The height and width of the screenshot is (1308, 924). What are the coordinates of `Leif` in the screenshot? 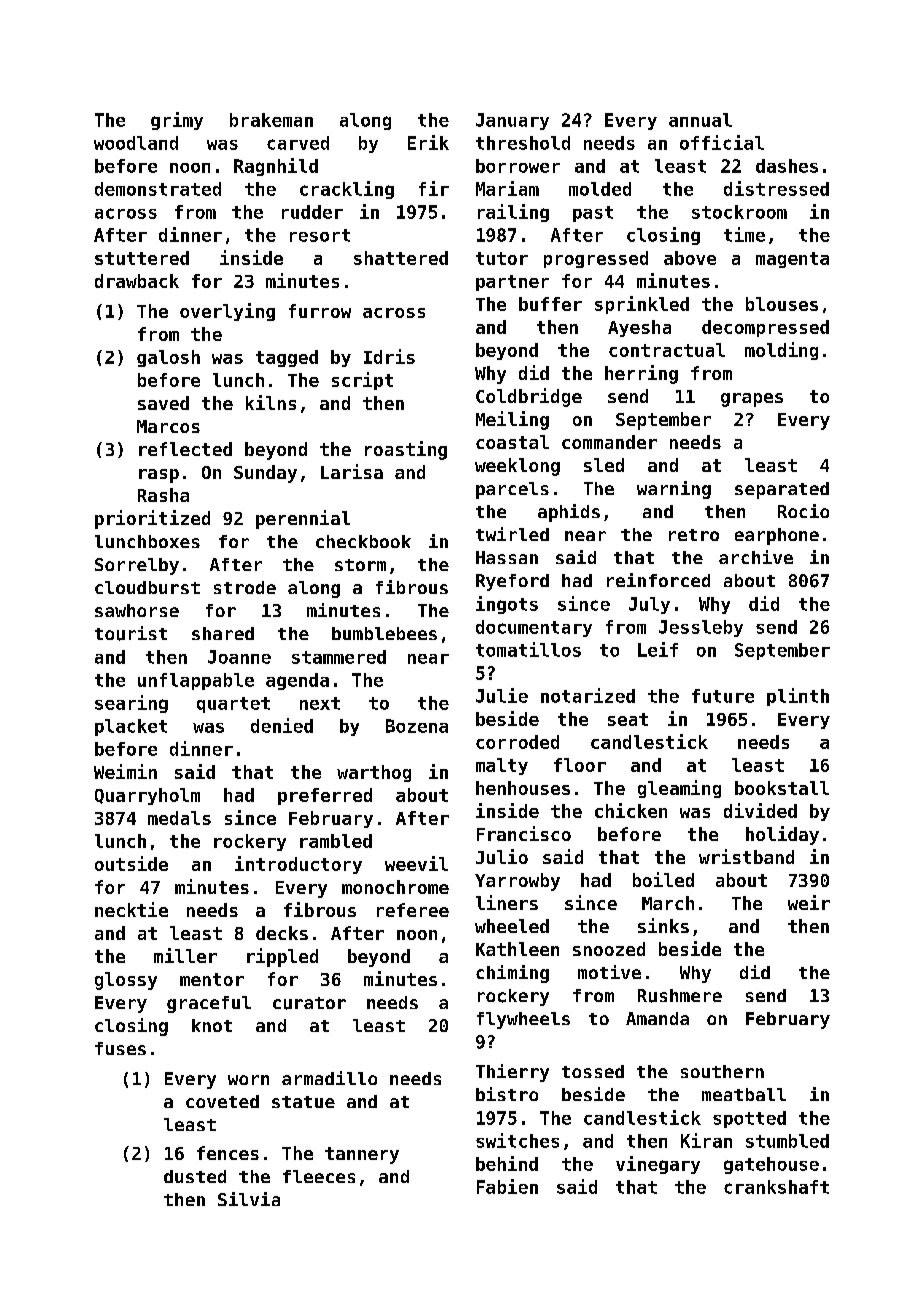 It's located at (658, 649).
